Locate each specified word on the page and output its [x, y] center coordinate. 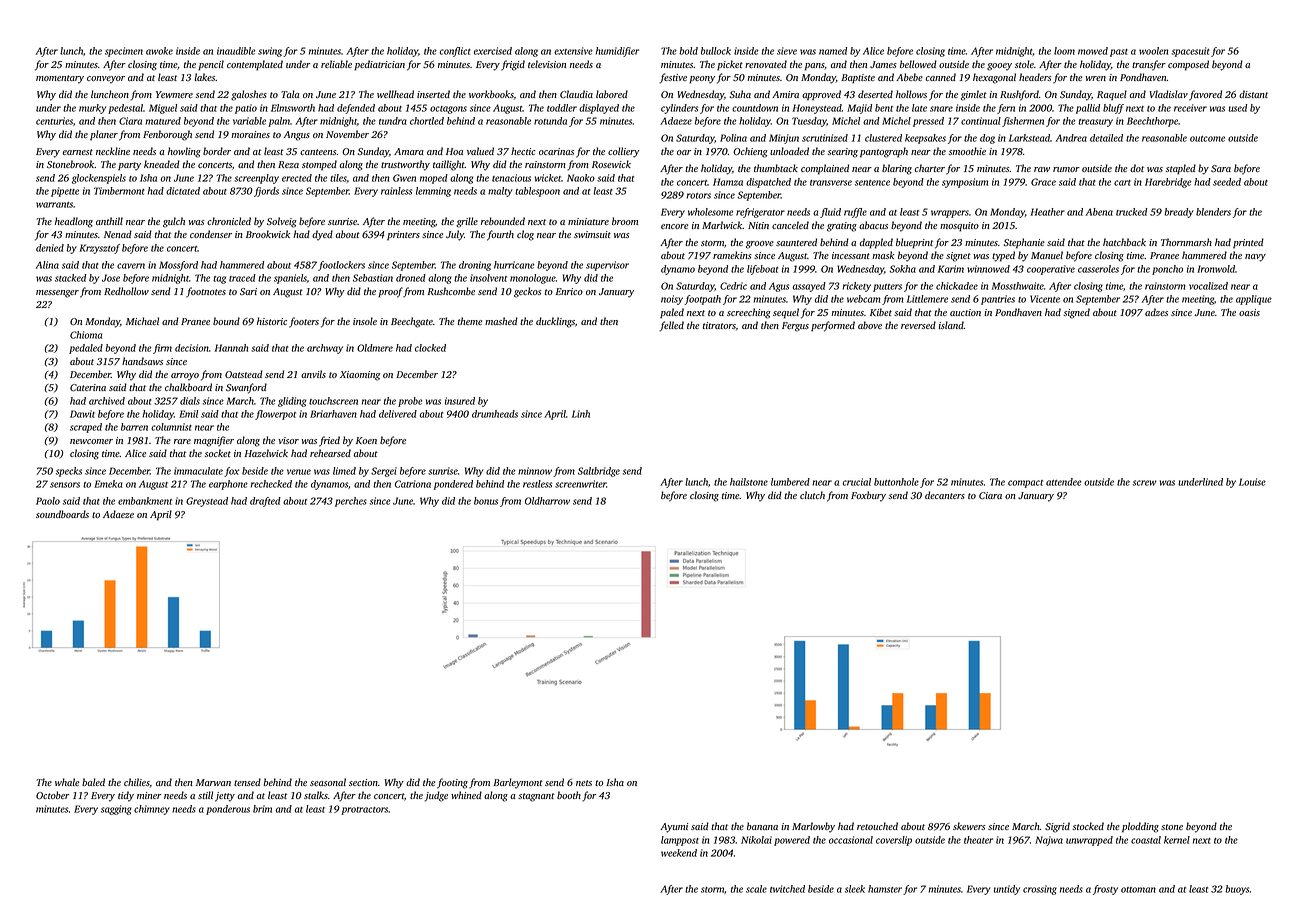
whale [67, 782]
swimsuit [592, 234]
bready [1178, 213]
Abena [1099, 212]
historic [272, 321]
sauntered [796, 242]
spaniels [290, 279]
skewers [969, 826]
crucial [857, 482]
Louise [1252, 482]
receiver [1190, 108]
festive [673, 78]
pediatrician [379, 65]
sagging [116, 810]
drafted [265, 502]
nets [584, 783]
